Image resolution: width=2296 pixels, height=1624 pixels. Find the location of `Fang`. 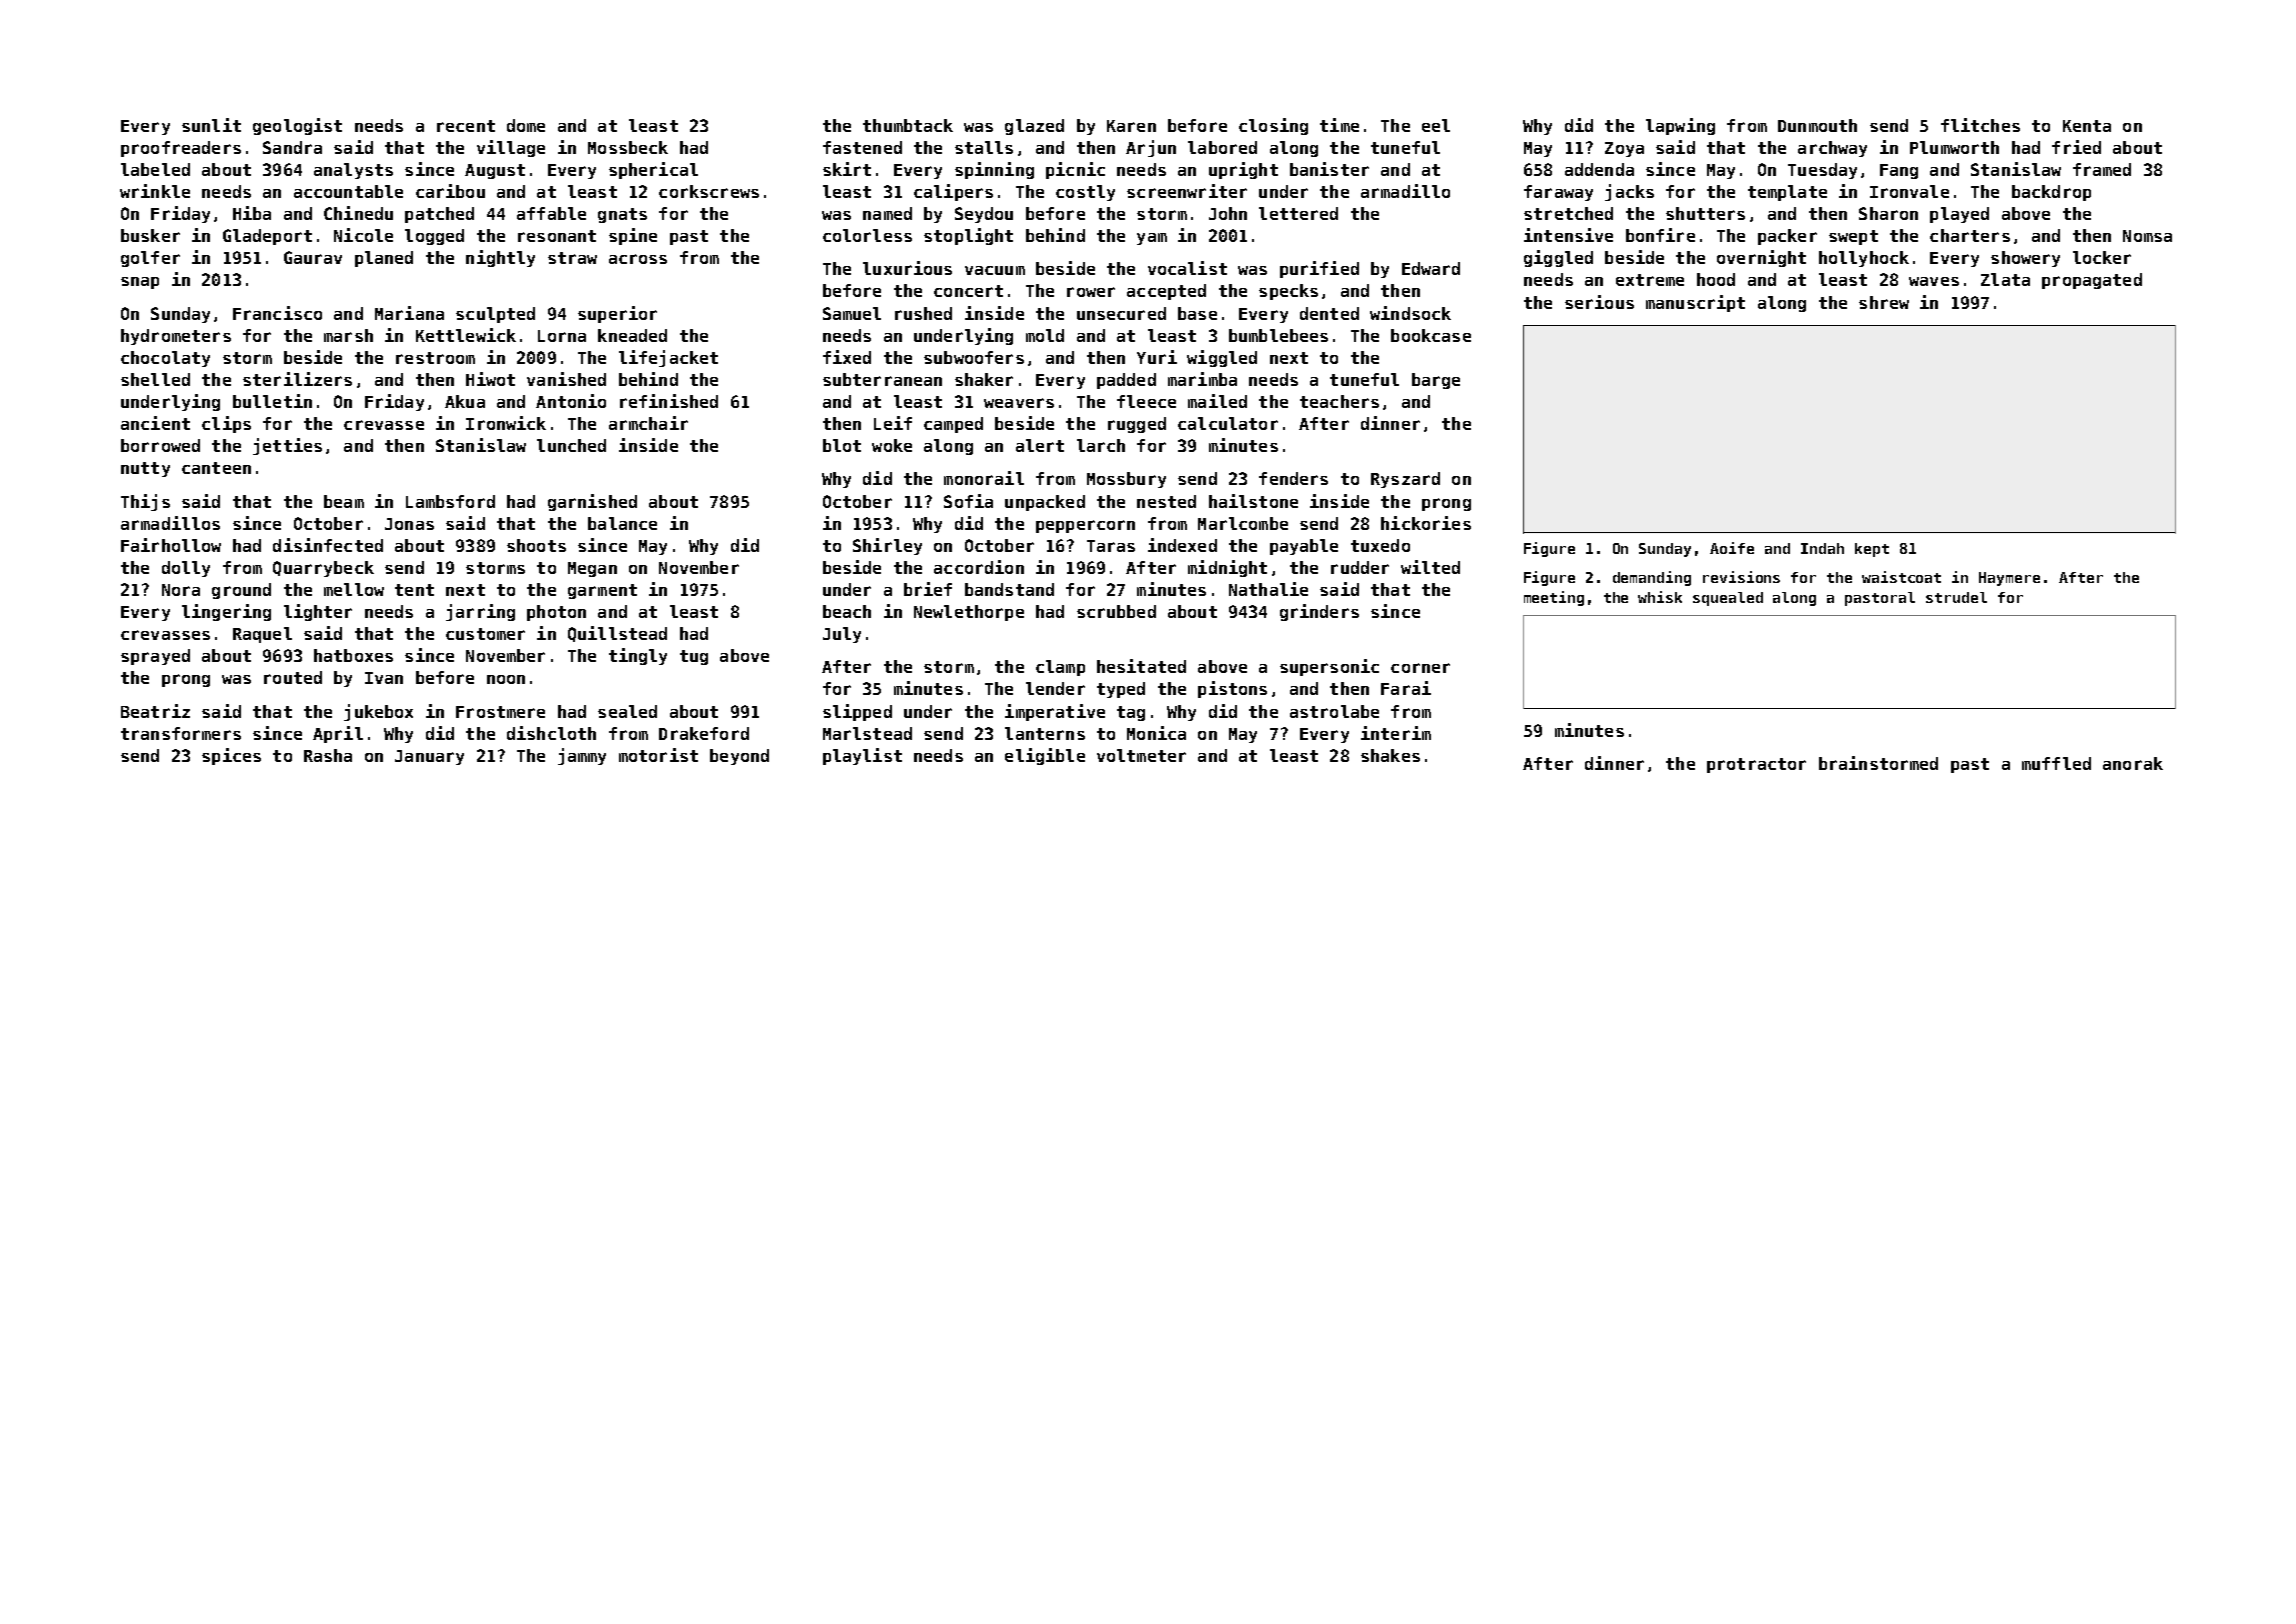

Fang is located at coordinates (1899, 171).
